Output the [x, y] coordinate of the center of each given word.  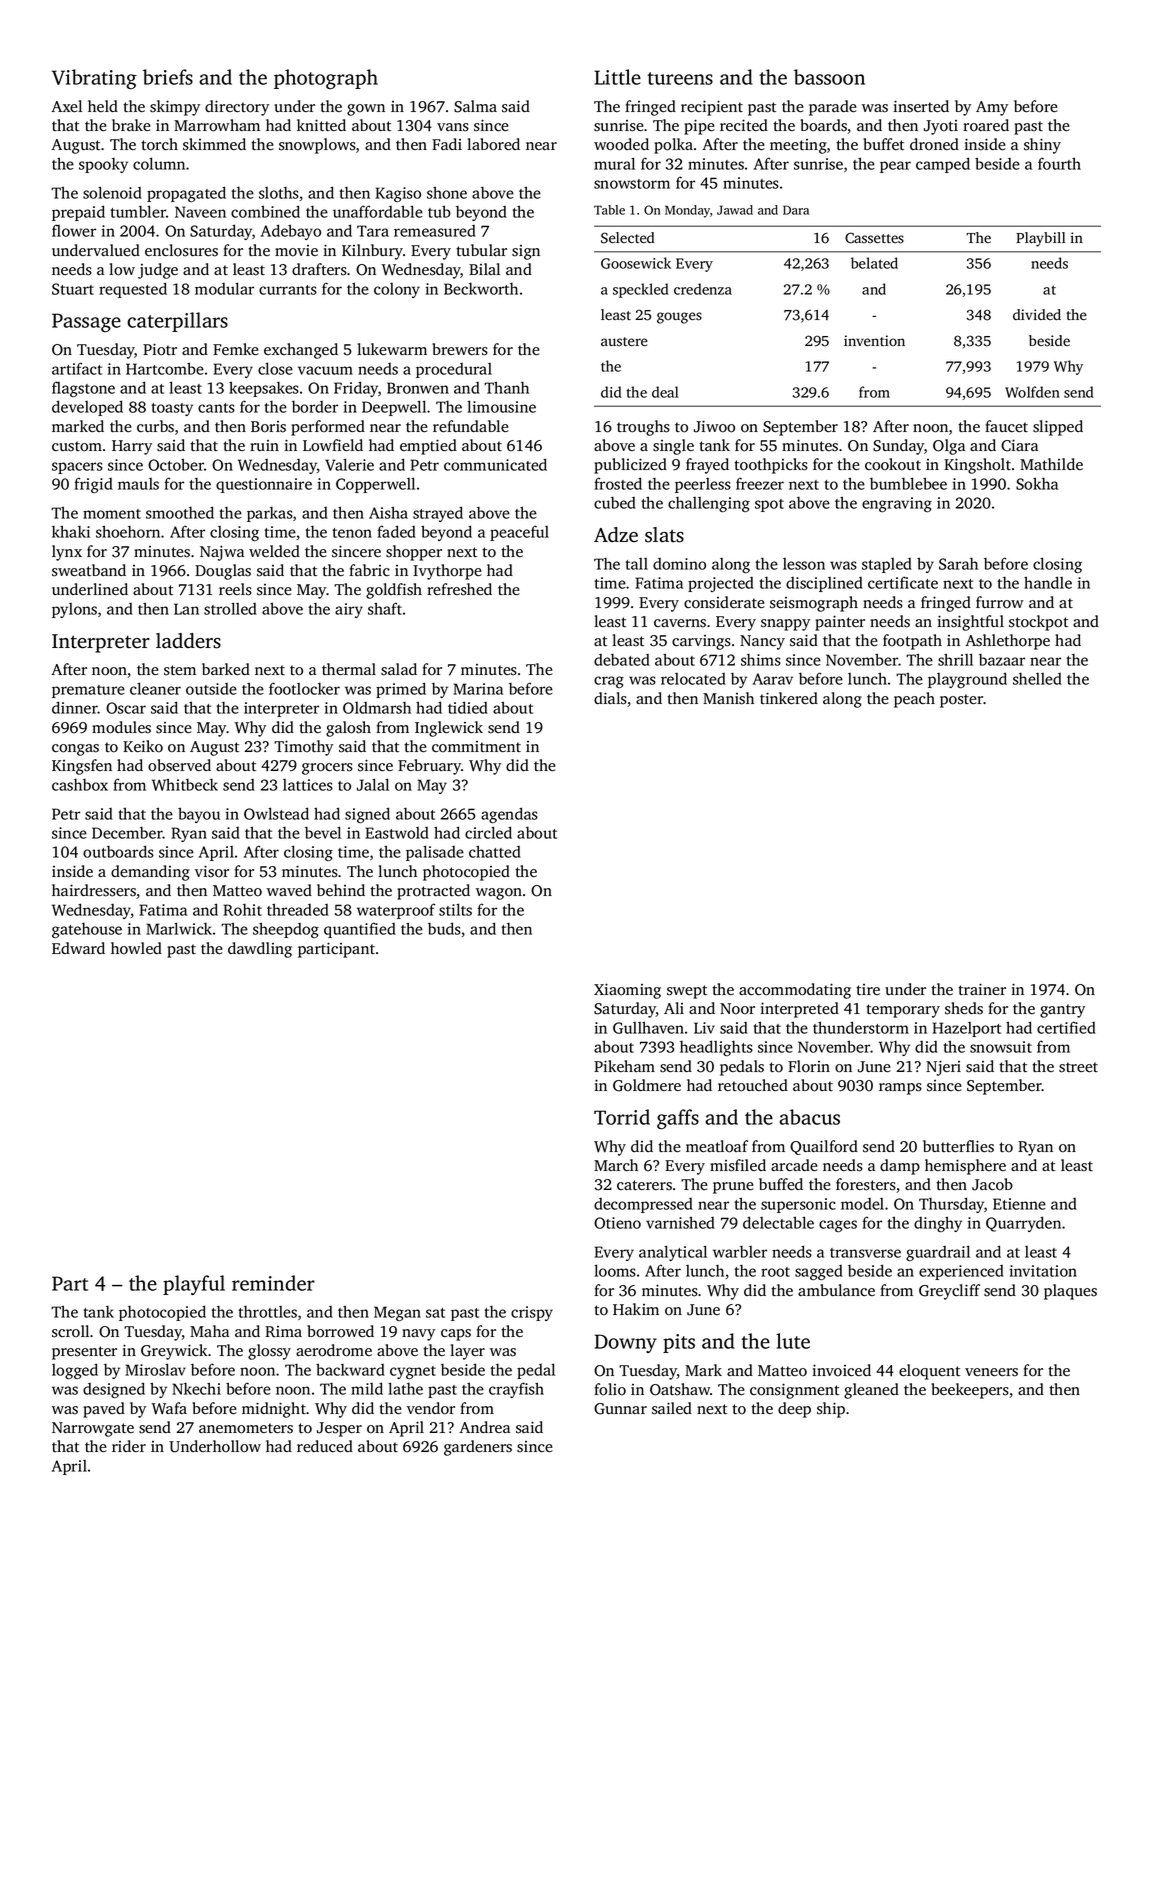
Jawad [735, 210]
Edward [78, 948]
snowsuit [1001, 1047]
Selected [628, 238]
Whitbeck [185, 784]
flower [74, 230]
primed [401, 690]
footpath [912, 642]
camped [943, 165]
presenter [84, 1353]
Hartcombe [165, 368]
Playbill [1041, 239]
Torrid [622, 1117]
